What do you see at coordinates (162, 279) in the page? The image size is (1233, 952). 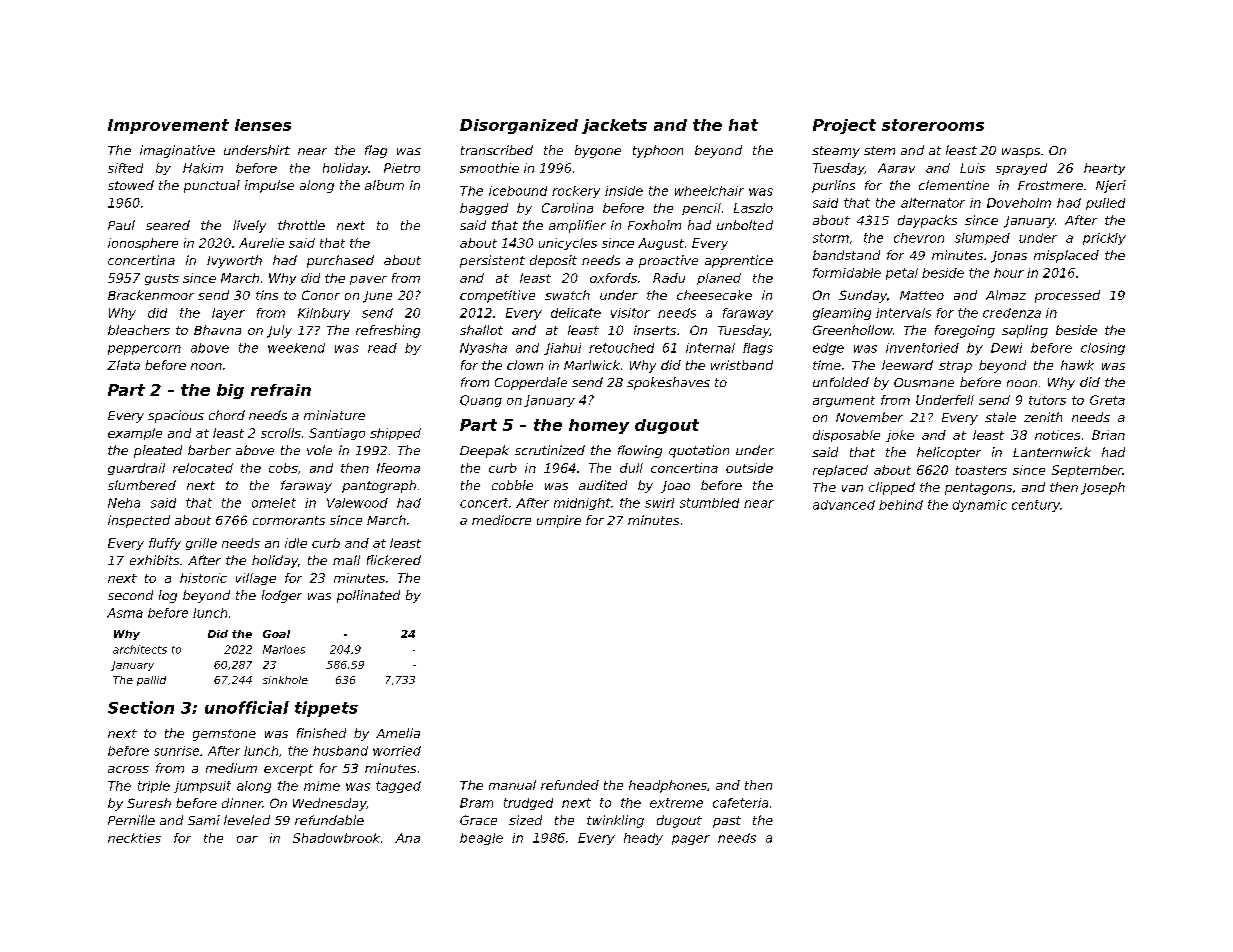 I see `gusts` at bounding box center [162, 279].
